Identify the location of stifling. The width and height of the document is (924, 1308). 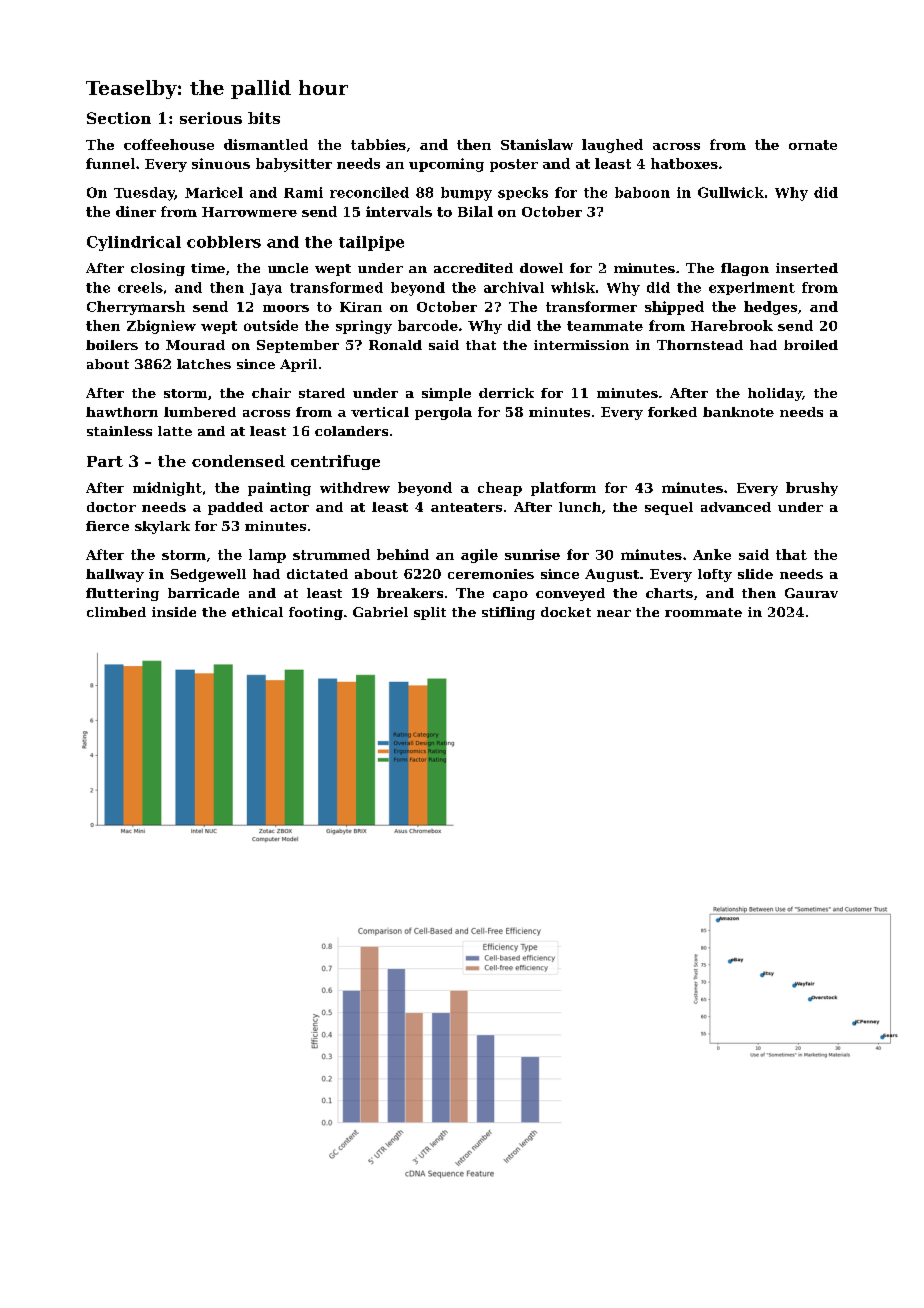
(508, 613).
